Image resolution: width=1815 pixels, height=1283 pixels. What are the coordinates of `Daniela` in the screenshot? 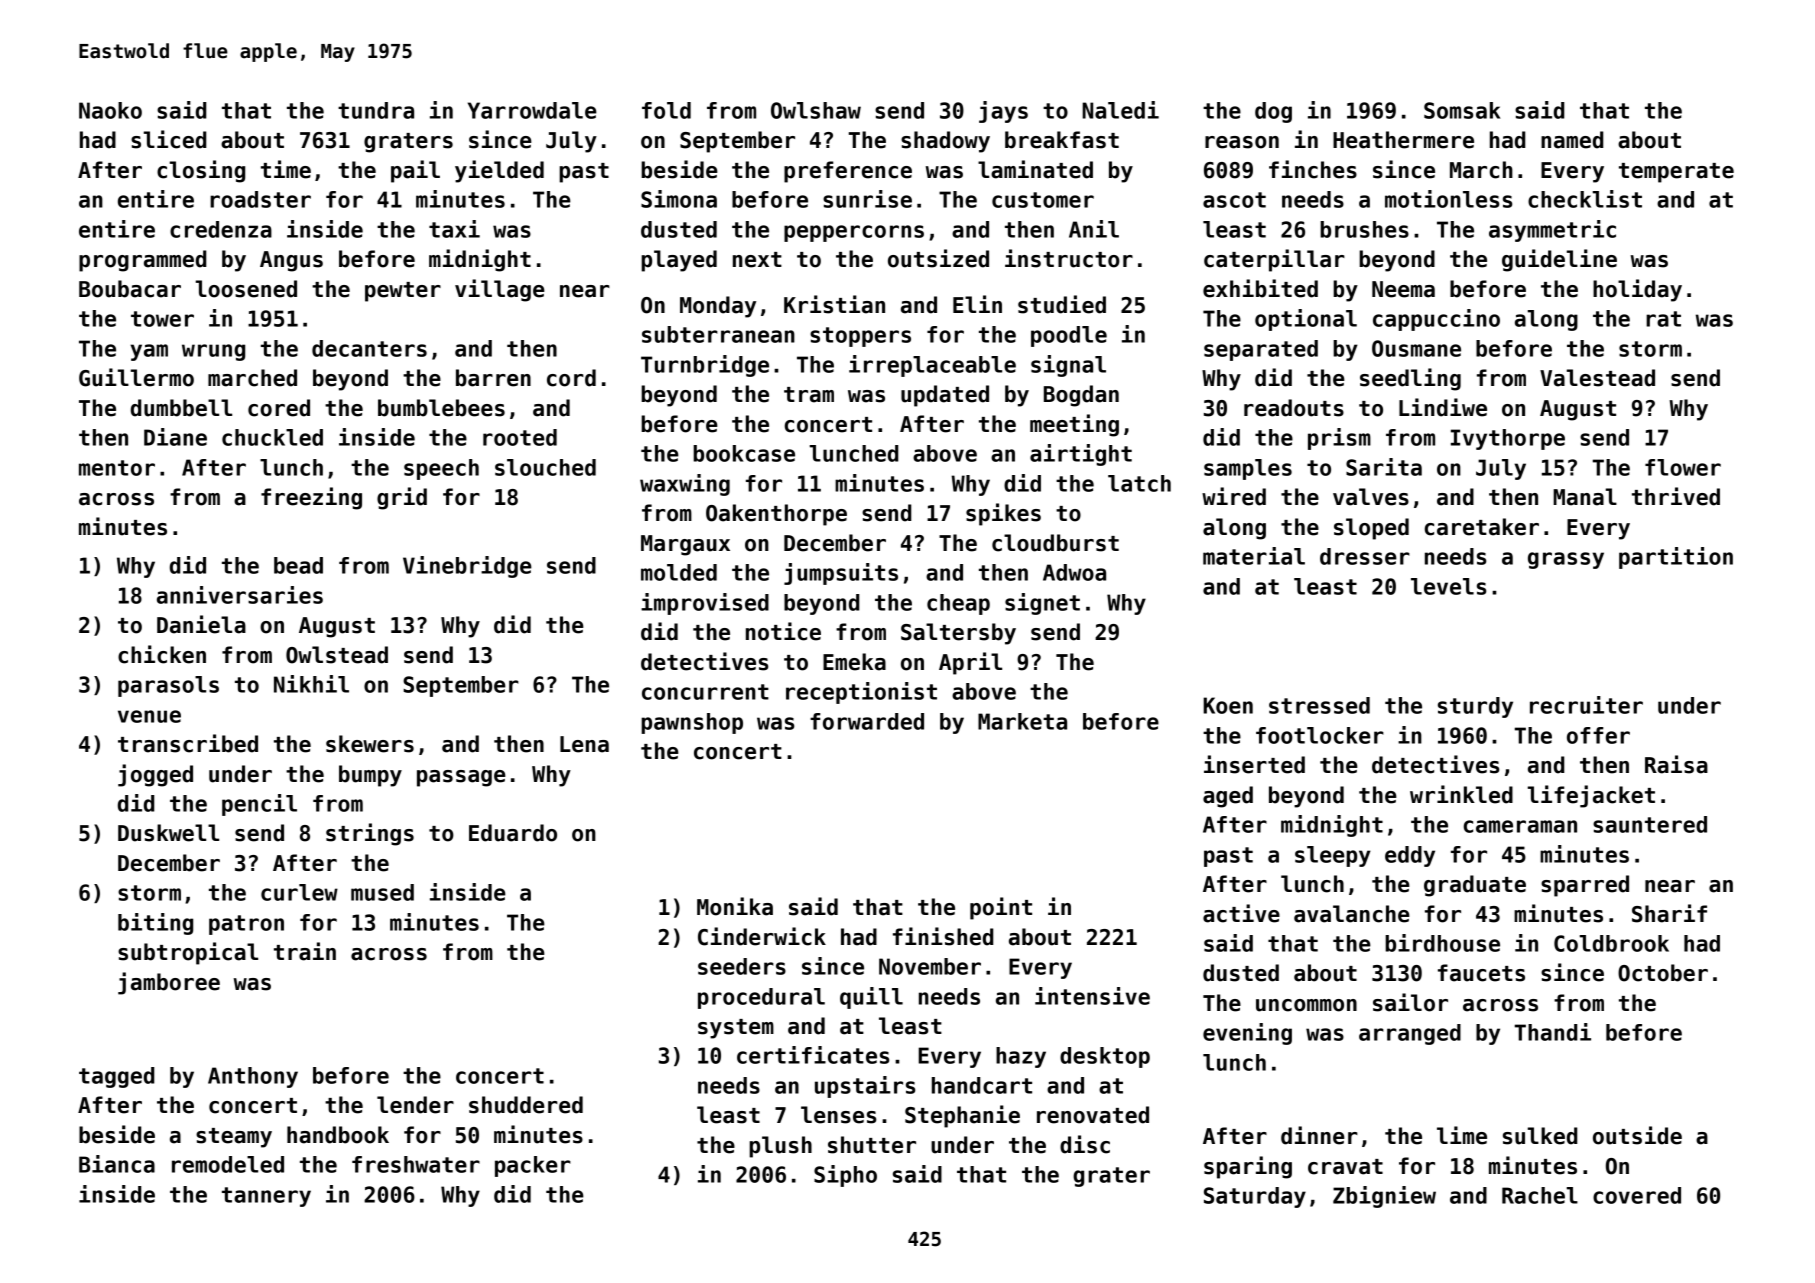 It's located at (201, 624).
